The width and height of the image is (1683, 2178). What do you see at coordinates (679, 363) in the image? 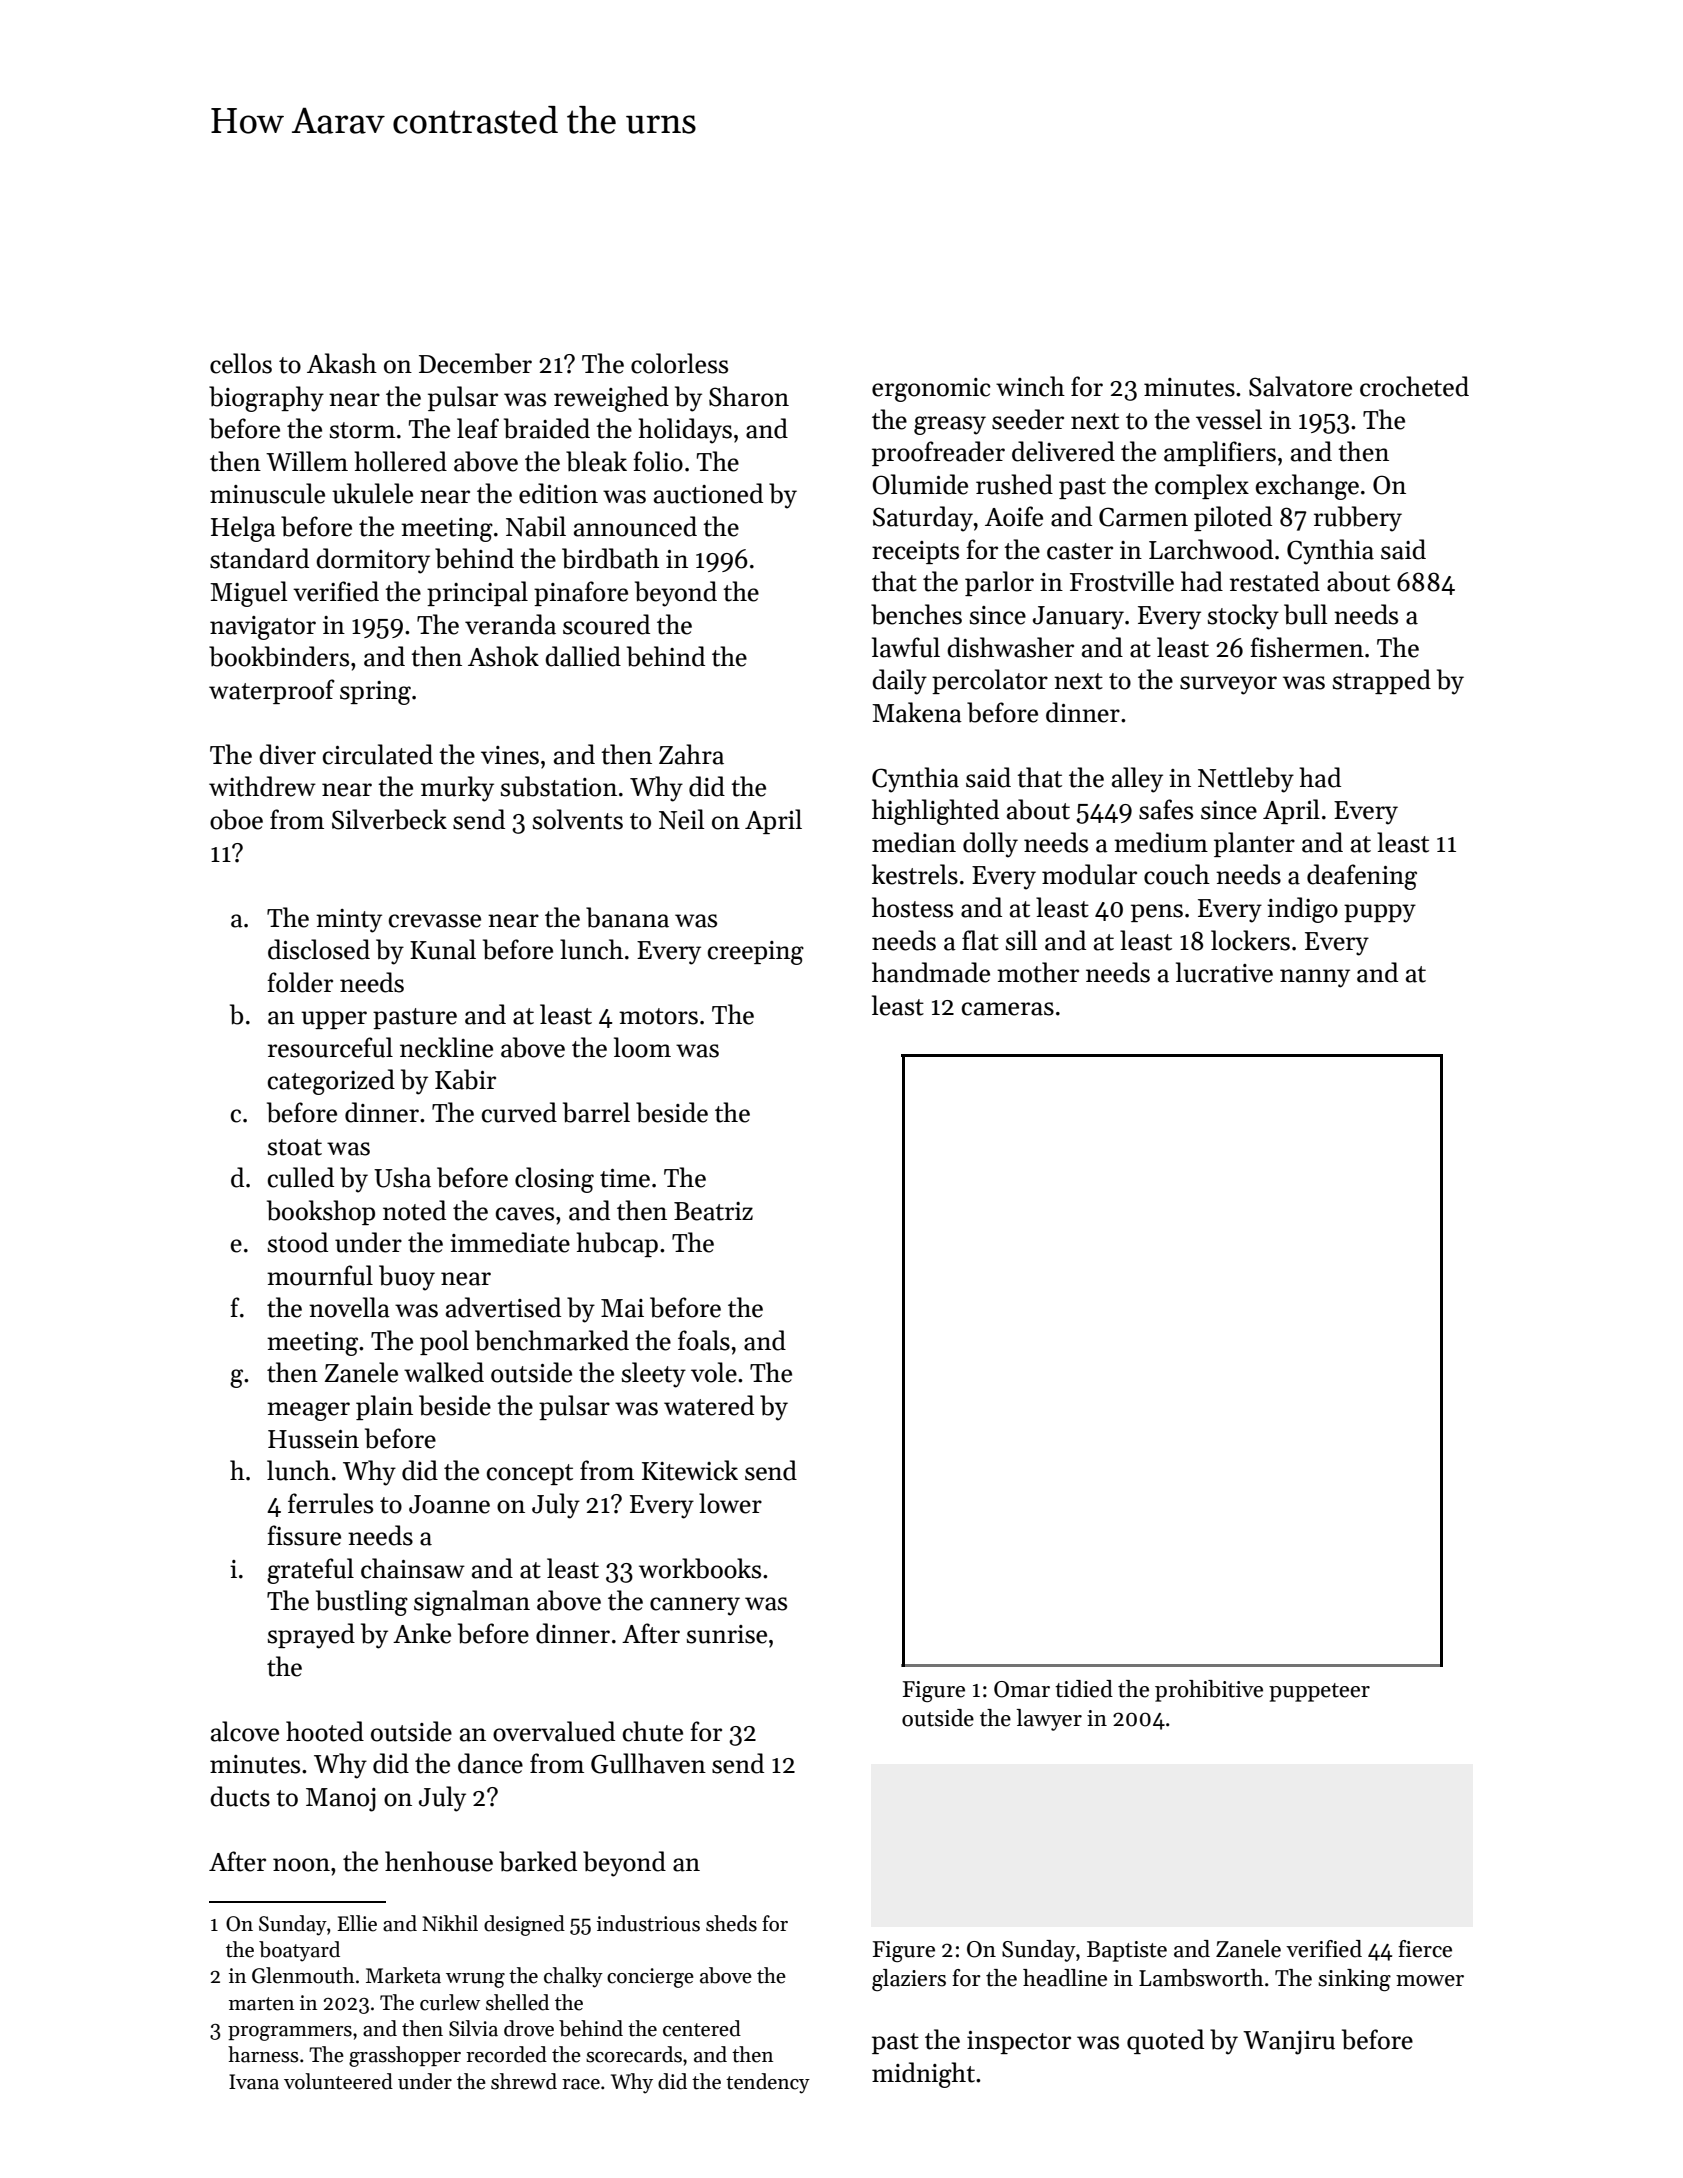
I see `colorless` at bounding box center [679, 363].
